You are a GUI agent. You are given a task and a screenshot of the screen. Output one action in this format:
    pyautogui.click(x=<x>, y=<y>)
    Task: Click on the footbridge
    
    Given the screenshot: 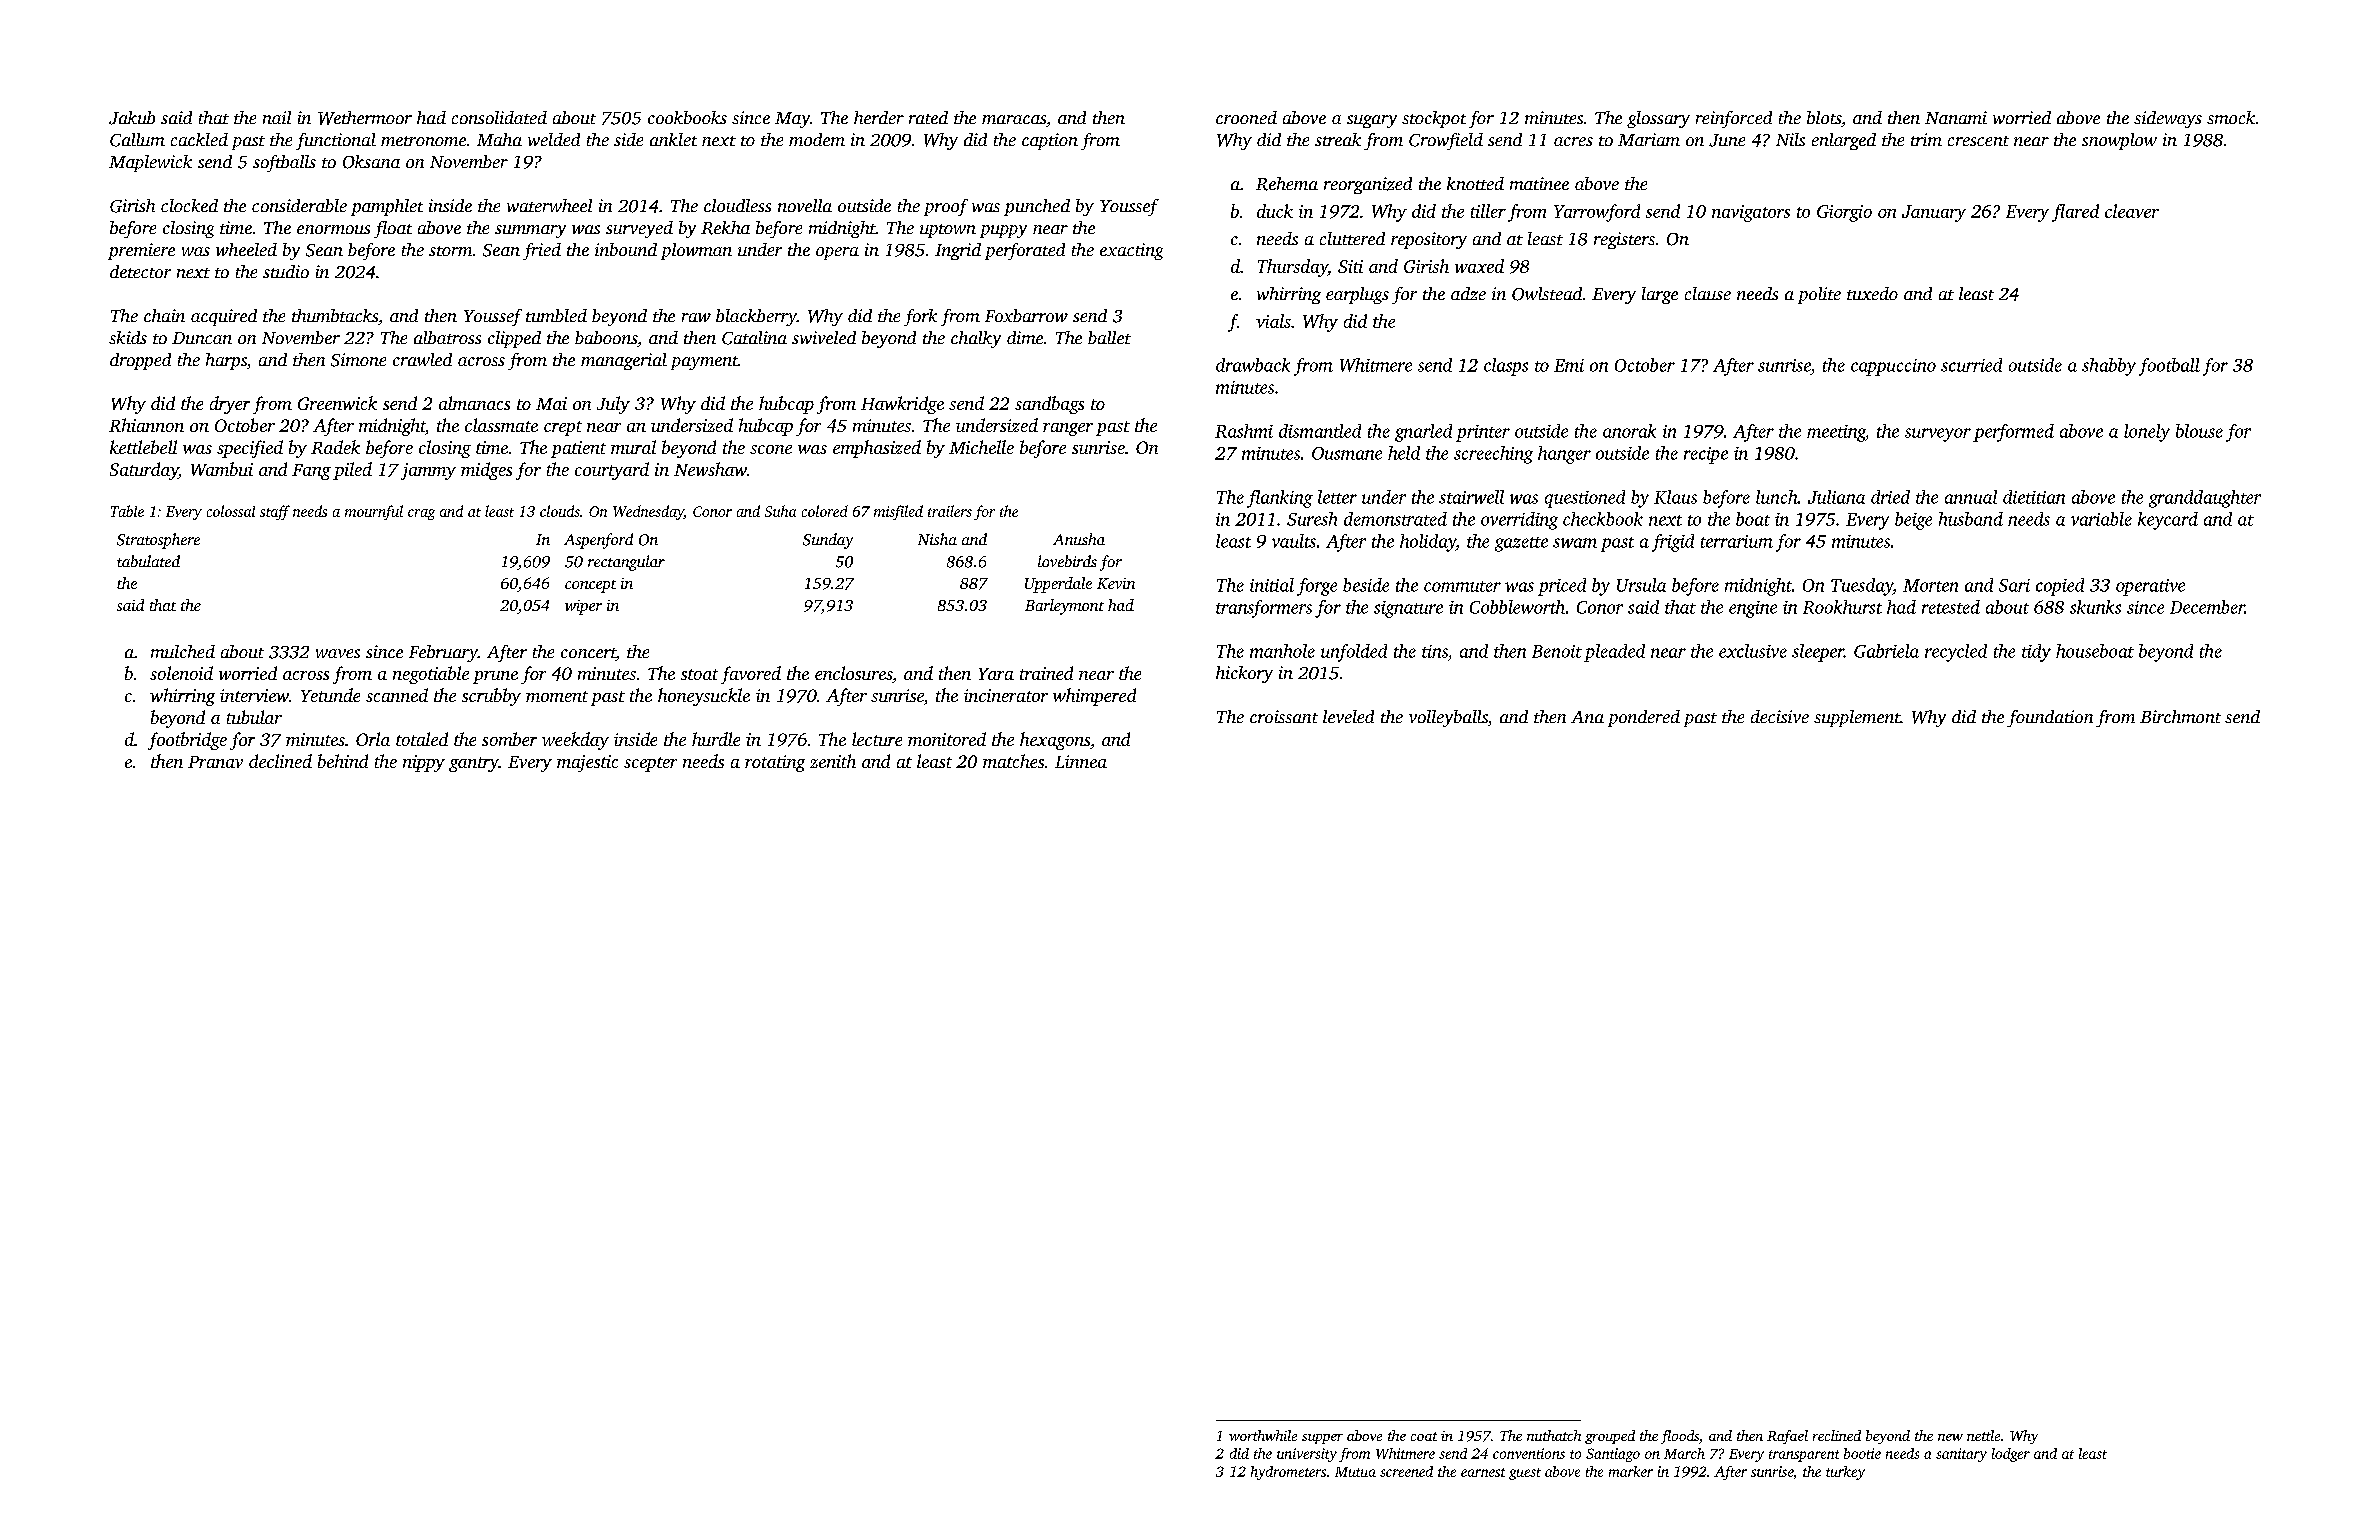 What is the action you would take?
    pyautogui.click(x=187, y=741)
